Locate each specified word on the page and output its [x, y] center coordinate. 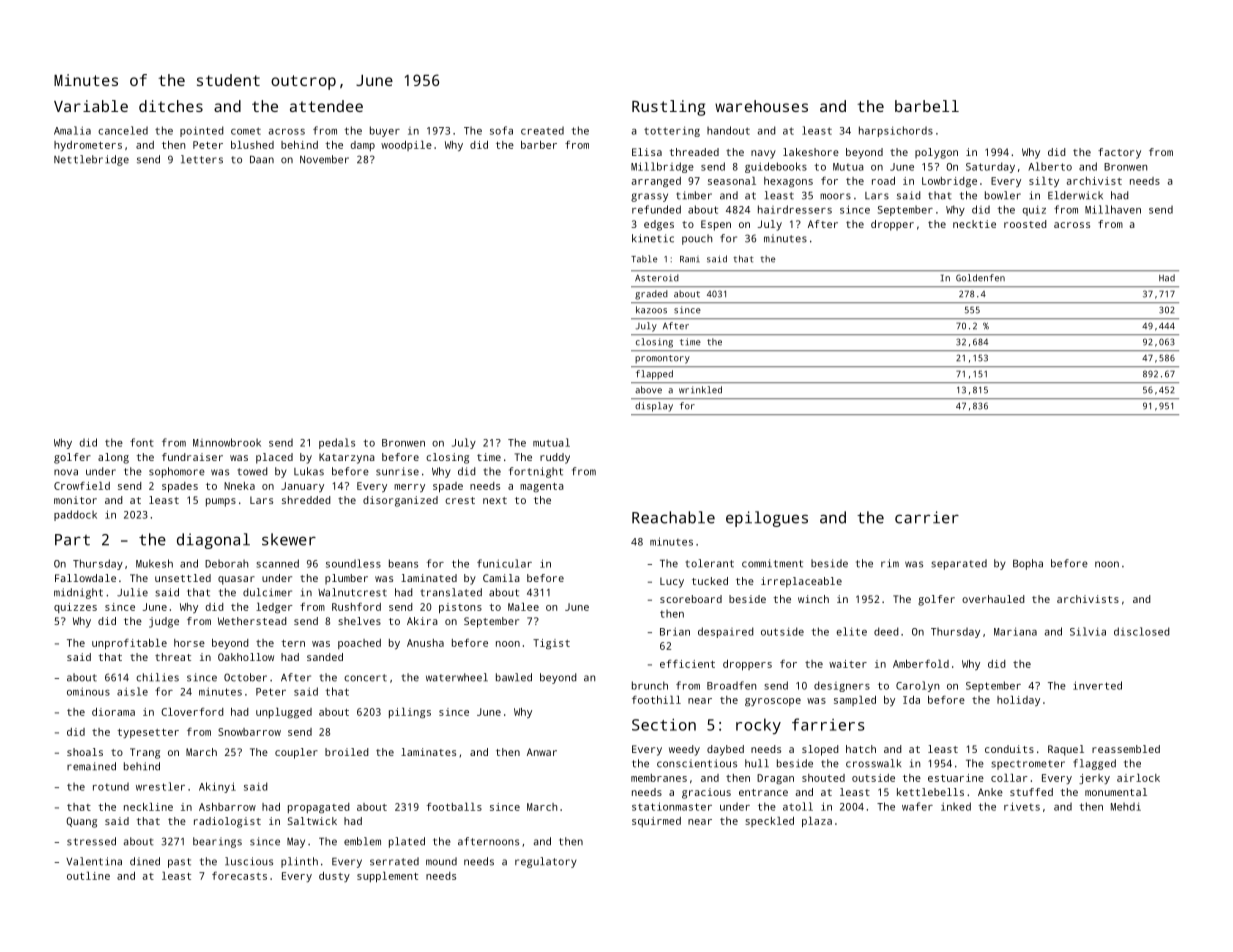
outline [88, 876]
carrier [927, 517]
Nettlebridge [91, 160]
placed [274, 458]
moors [835, 196]
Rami [690, 259]
